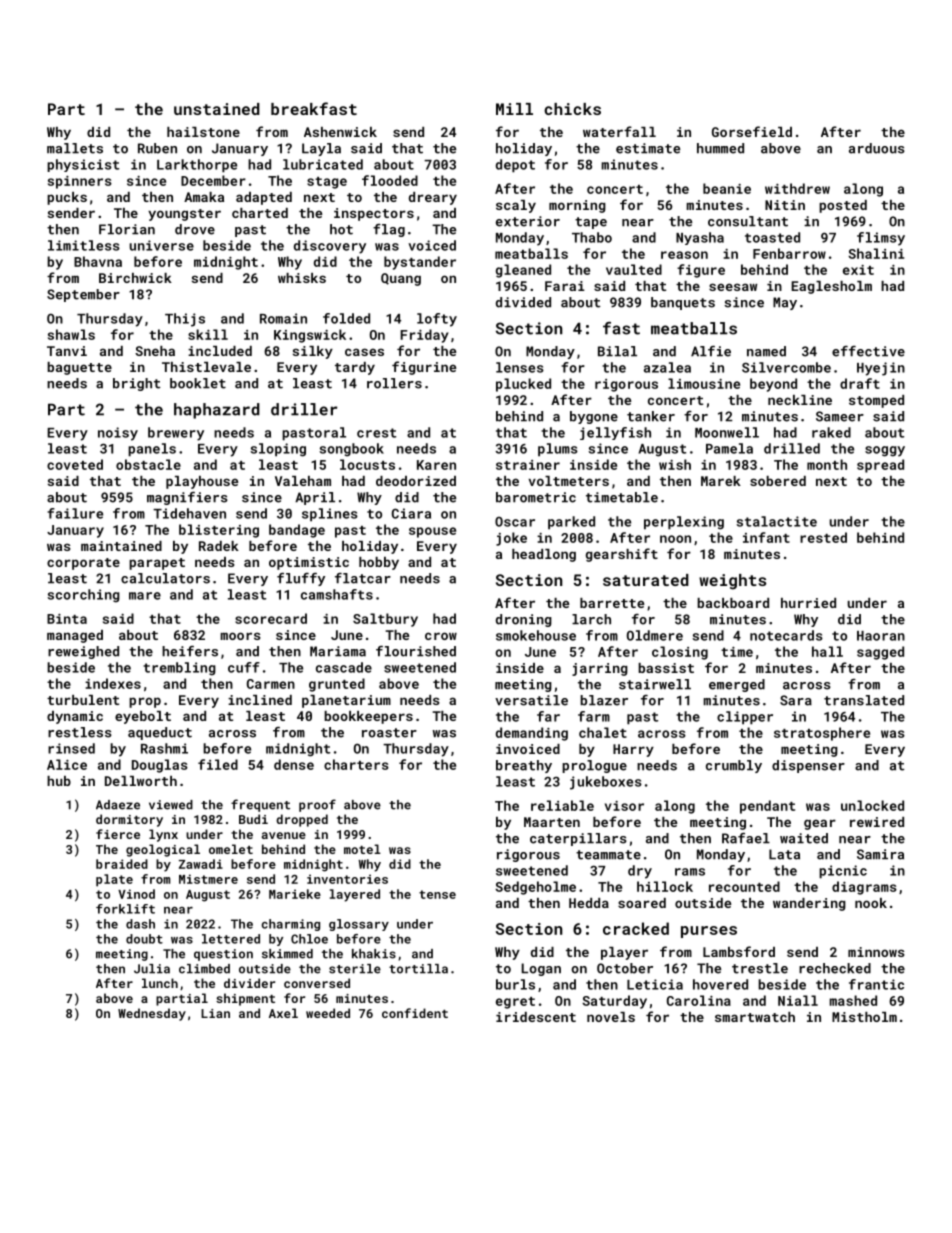 This screenshot has width=952, height=1233. What do you see at coordinates (401, 279) in the screenshot?
I see `Quang` at bounding box center [401, 279].
